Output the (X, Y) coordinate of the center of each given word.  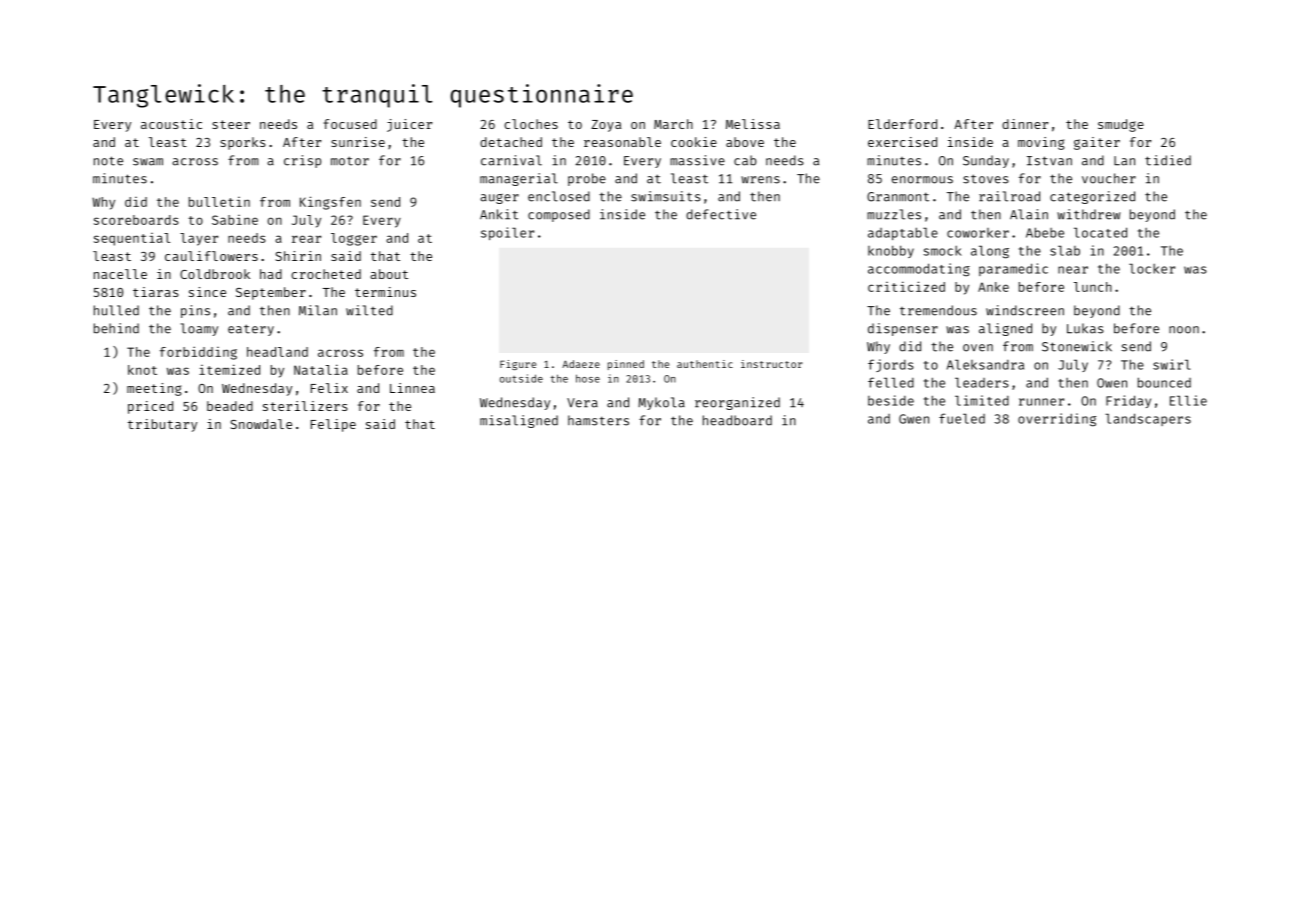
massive (697, 160)
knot (142, 370)
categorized (1092, 197)
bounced (1164, 382)
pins (195, 311)
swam (148, 162)
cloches (531, 124)
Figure (518, 365)
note (108, 161)
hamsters (598, 420)
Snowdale (261, 424)
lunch (1093, 287)
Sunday (986, 161)
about (389, 274)
